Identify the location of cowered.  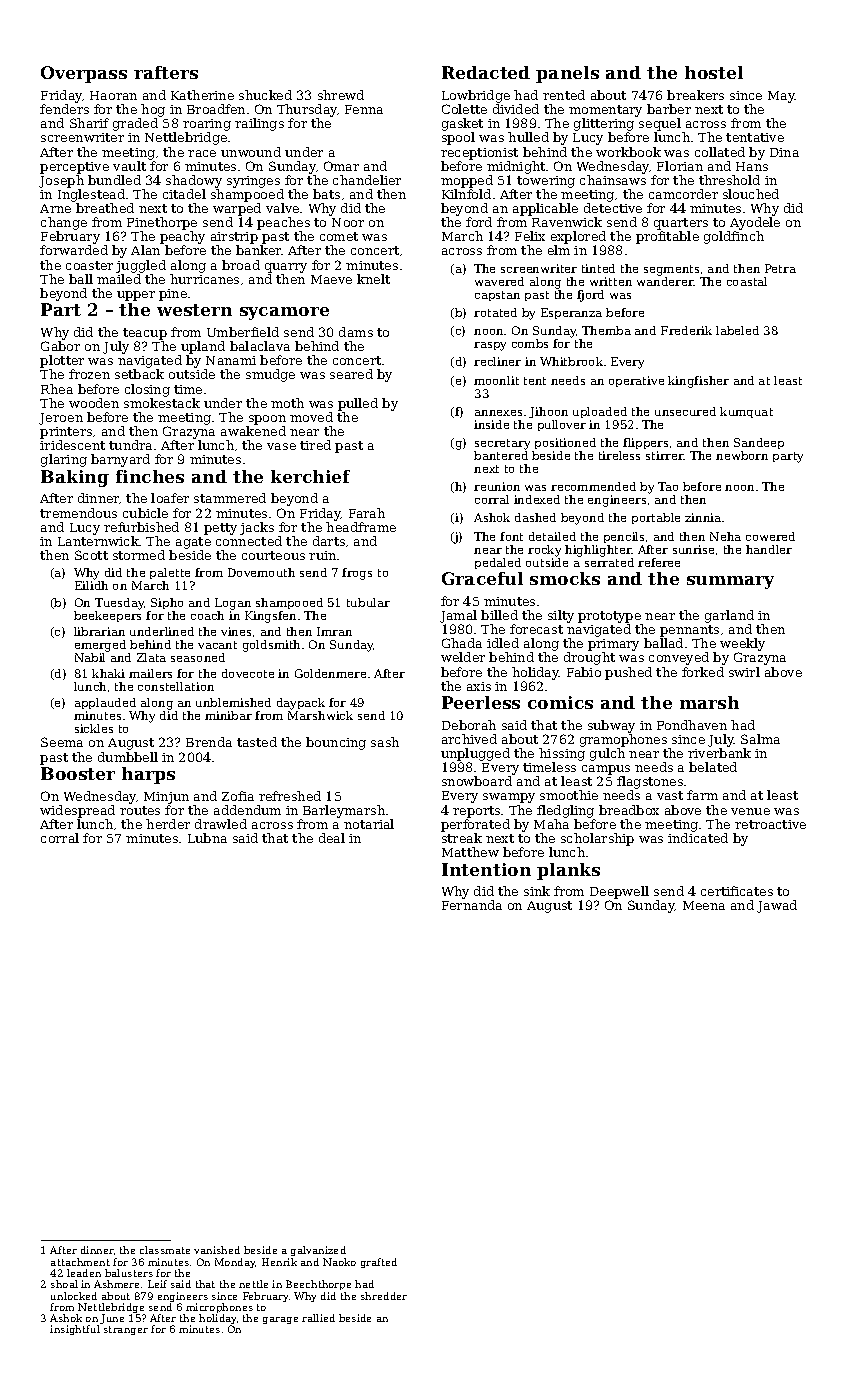
(770, 536).
